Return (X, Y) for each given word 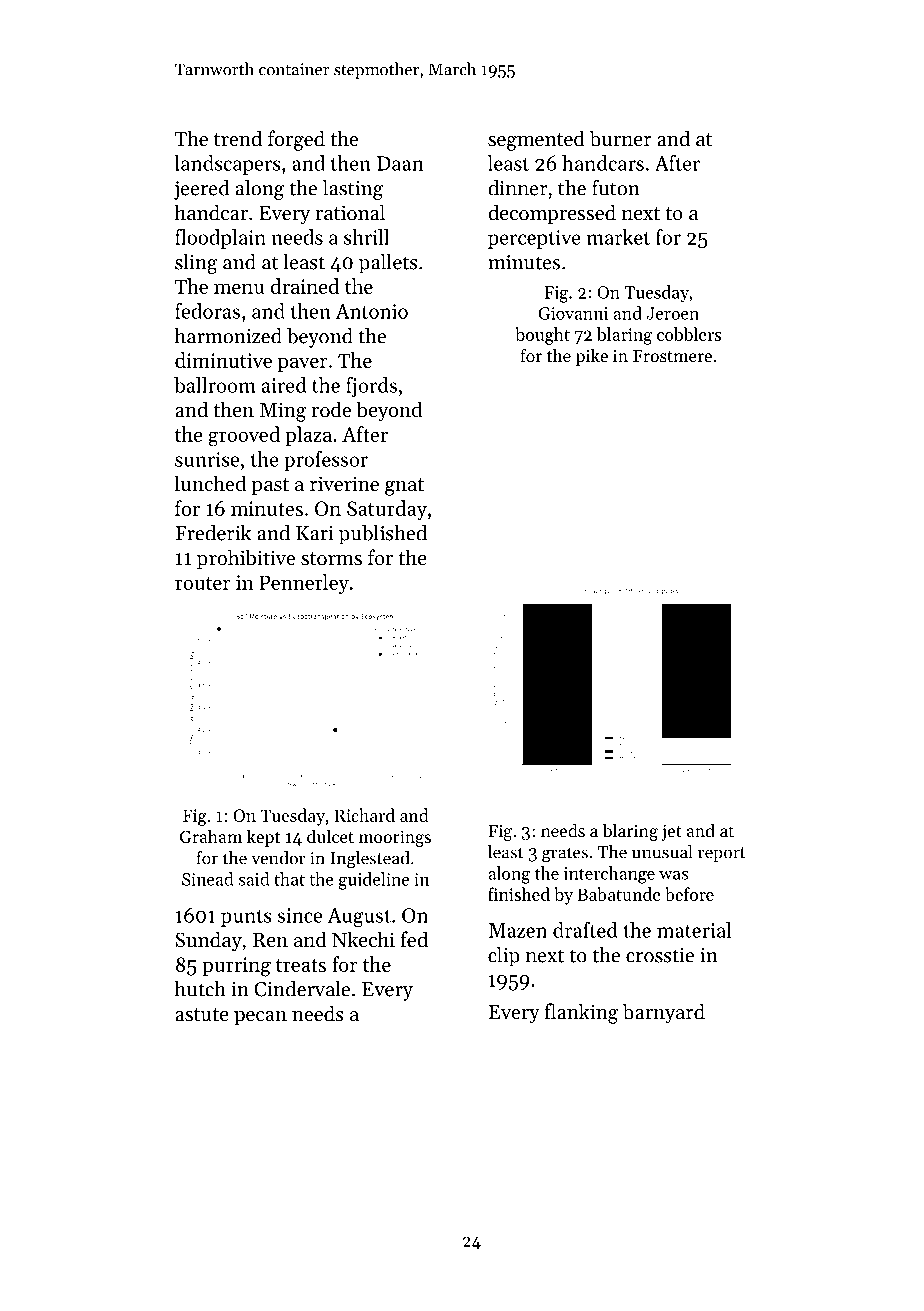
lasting (353, 190)
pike (592, 357)
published (383, 535)
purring (236, 967)
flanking (581, 1013)
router (202, 583)
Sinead (207, 879)
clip (504, 957)
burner (621, 138)
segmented (536, 140)
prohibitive (246, 559)
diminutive (223, 360)
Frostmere (672, 356)
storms (331, 559)
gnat (404, 487)
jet (671, 832)
